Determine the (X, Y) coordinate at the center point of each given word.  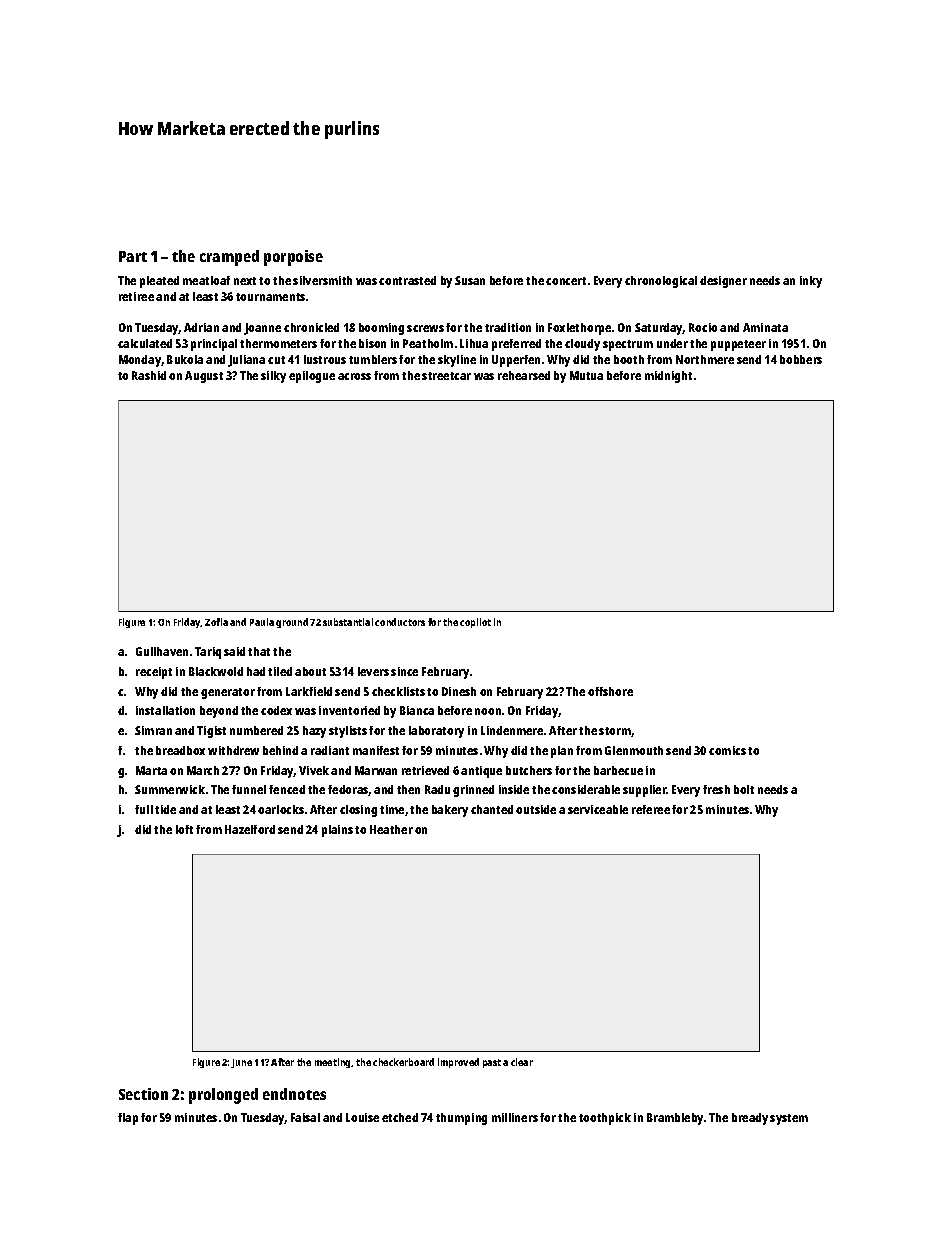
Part (133, 256)
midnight (668, 377)
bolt (744, 789)
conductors (400, 622)
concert (566, 281)
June (241, 1063)
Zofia (216, 622)
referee (651, 809)
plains (337, 831)
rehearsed (524, 375)
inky (811, 282)
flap (128, 1119)
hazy (314, 732)
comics (727, 750)
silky (273, 377)
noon (488, 711)
